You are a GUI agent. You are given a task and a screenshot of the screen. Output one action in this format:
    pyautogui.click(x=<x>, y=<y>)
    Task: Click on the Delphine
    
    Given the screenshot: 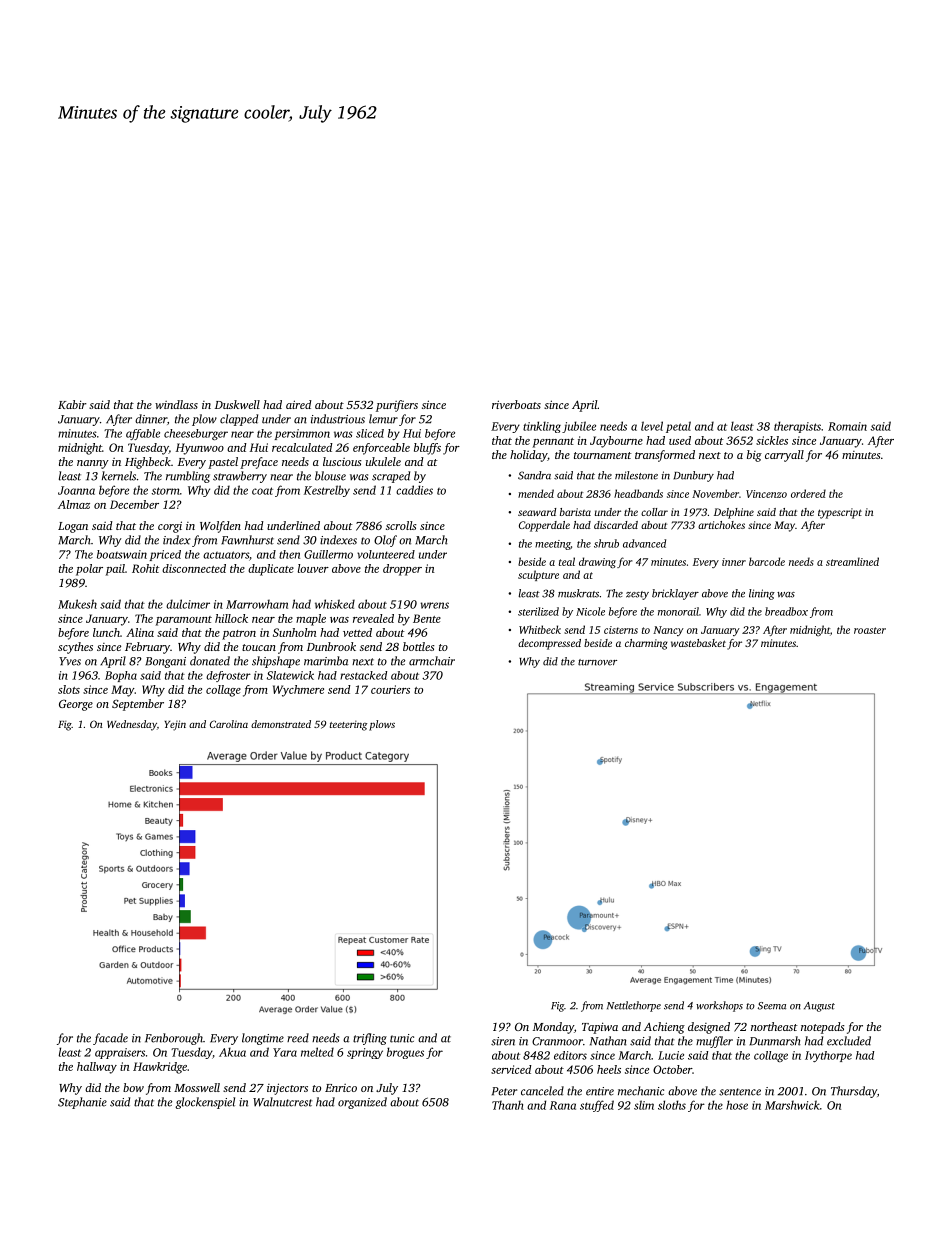 What is the action you would take?
    pyautogui.click(x=734, y=513)
